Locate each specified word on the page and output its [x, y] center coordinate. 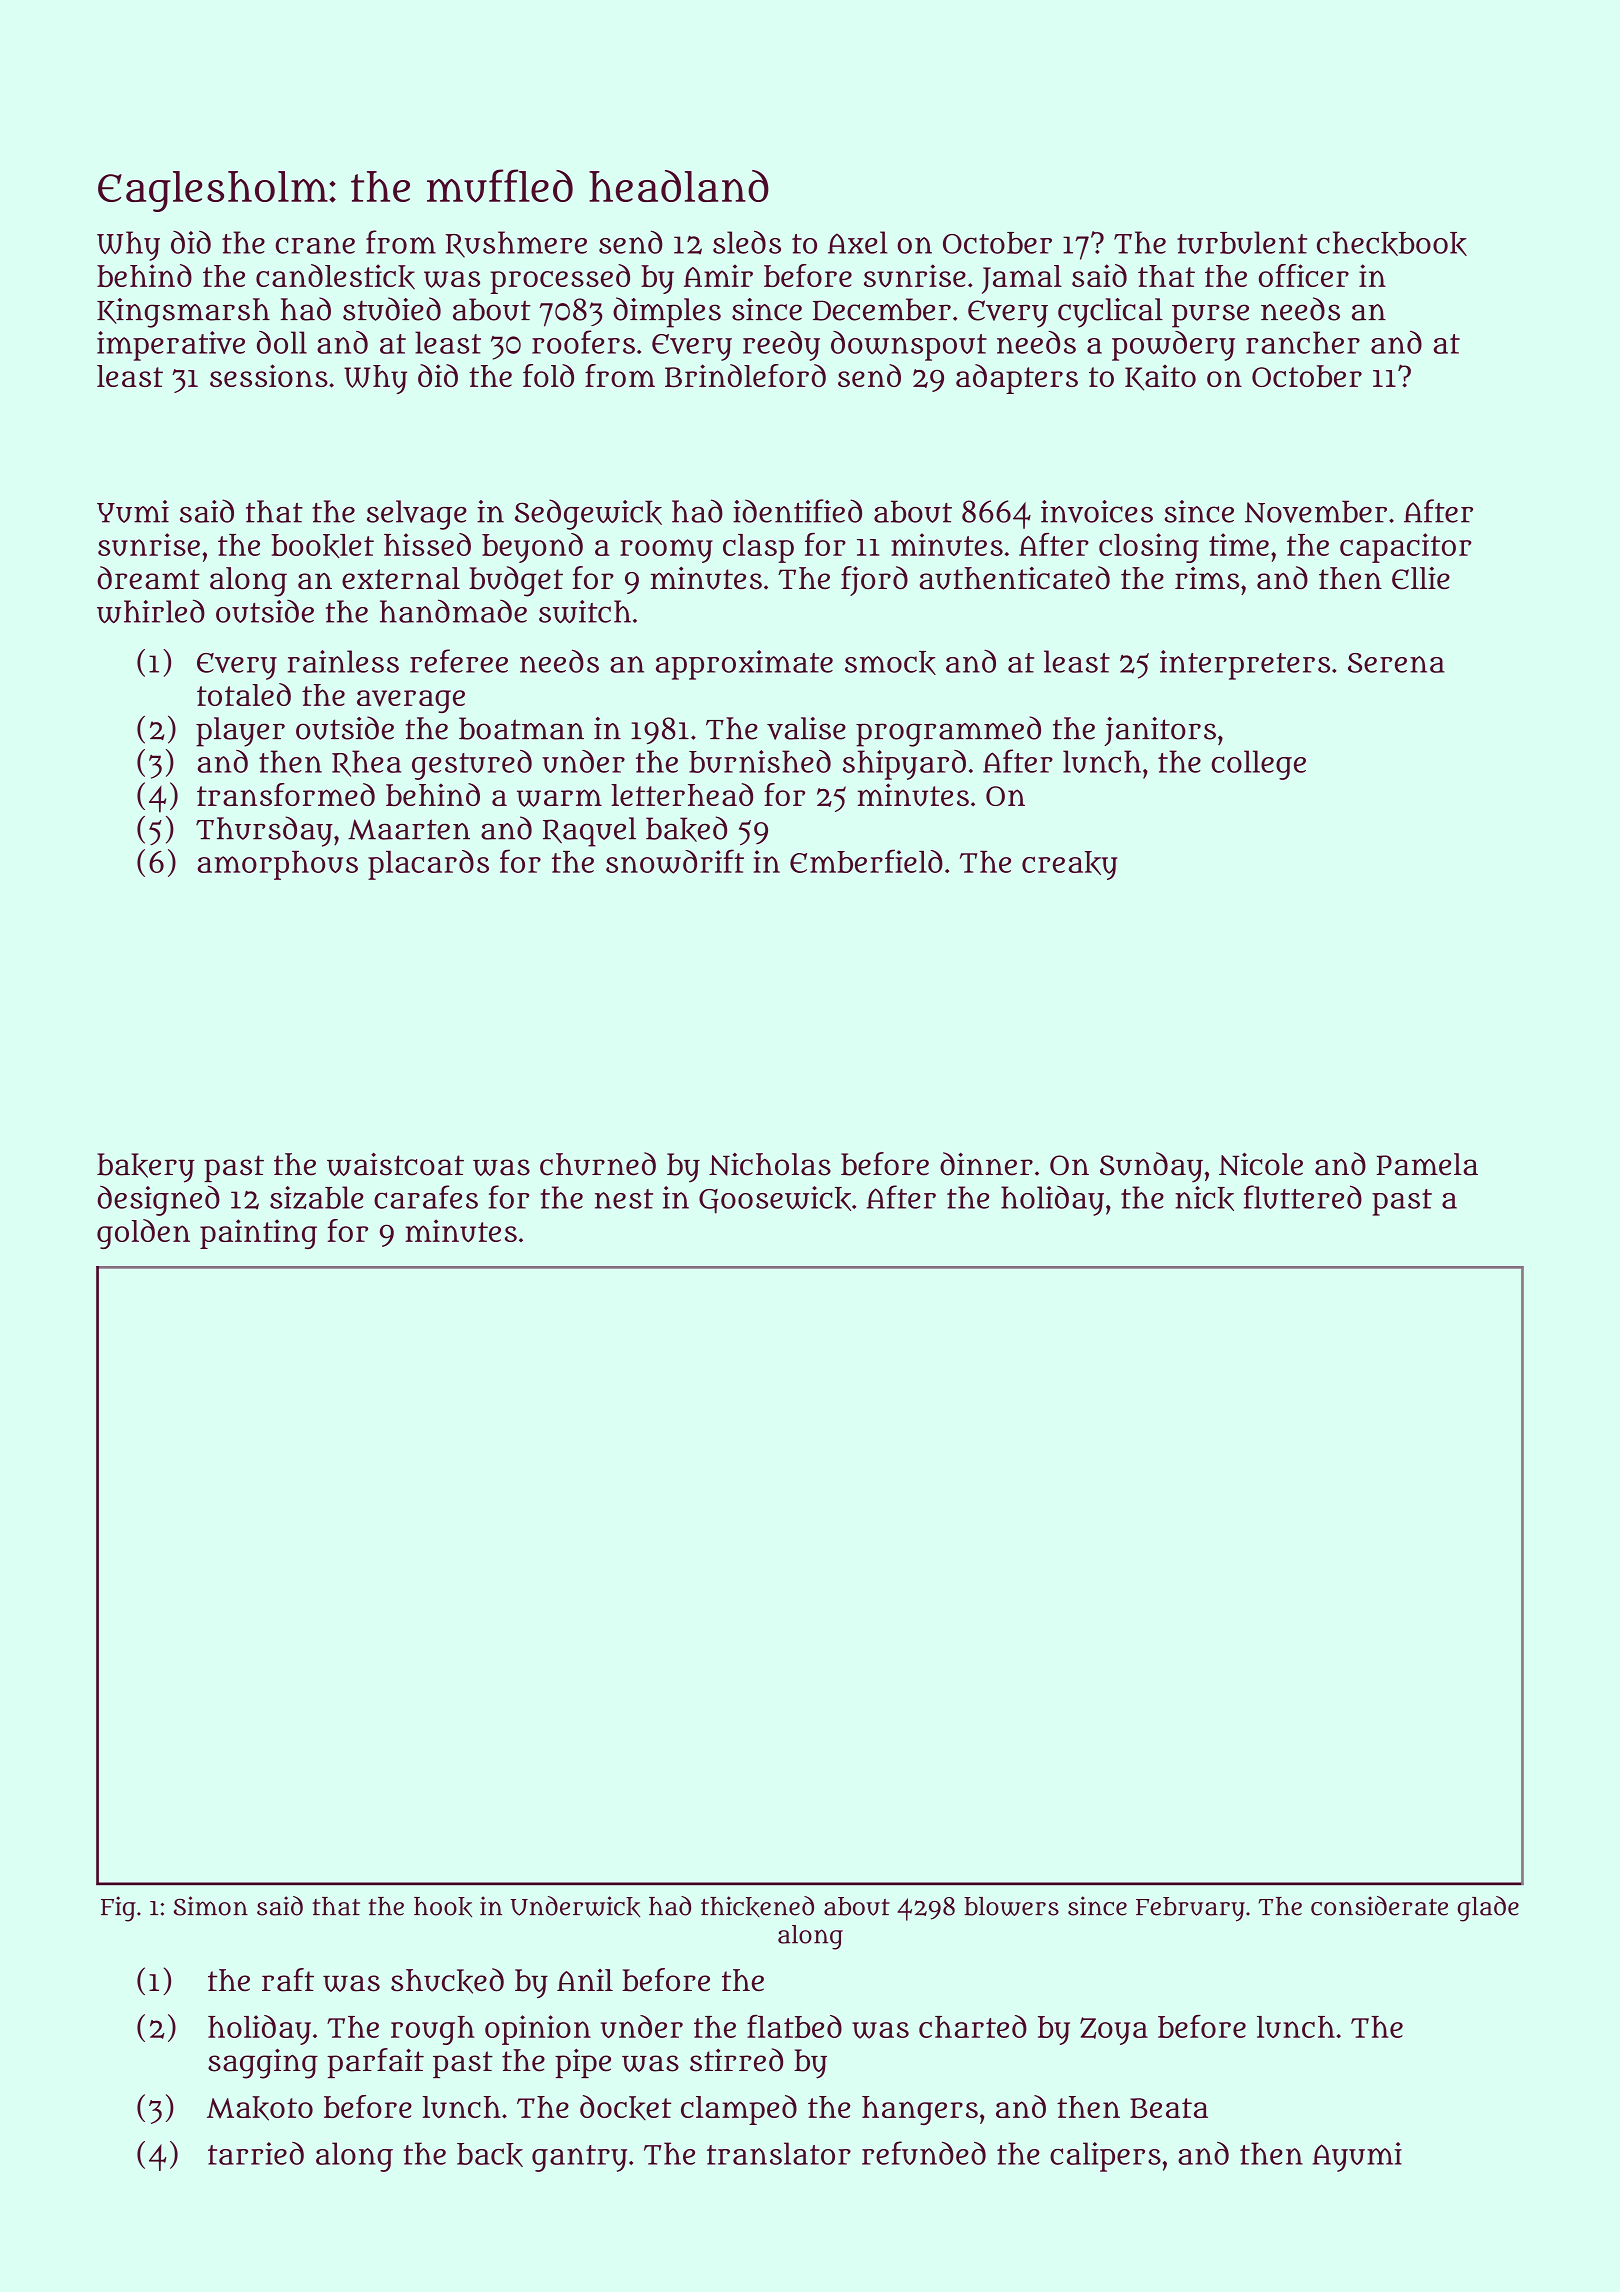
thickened [757, 1906]
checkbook [1392, 243]
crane [315, 245]
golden [143, 1234]
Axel [858, 242]
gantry [579, 2158]
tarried [256, 2153]
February [1190, 1909]
